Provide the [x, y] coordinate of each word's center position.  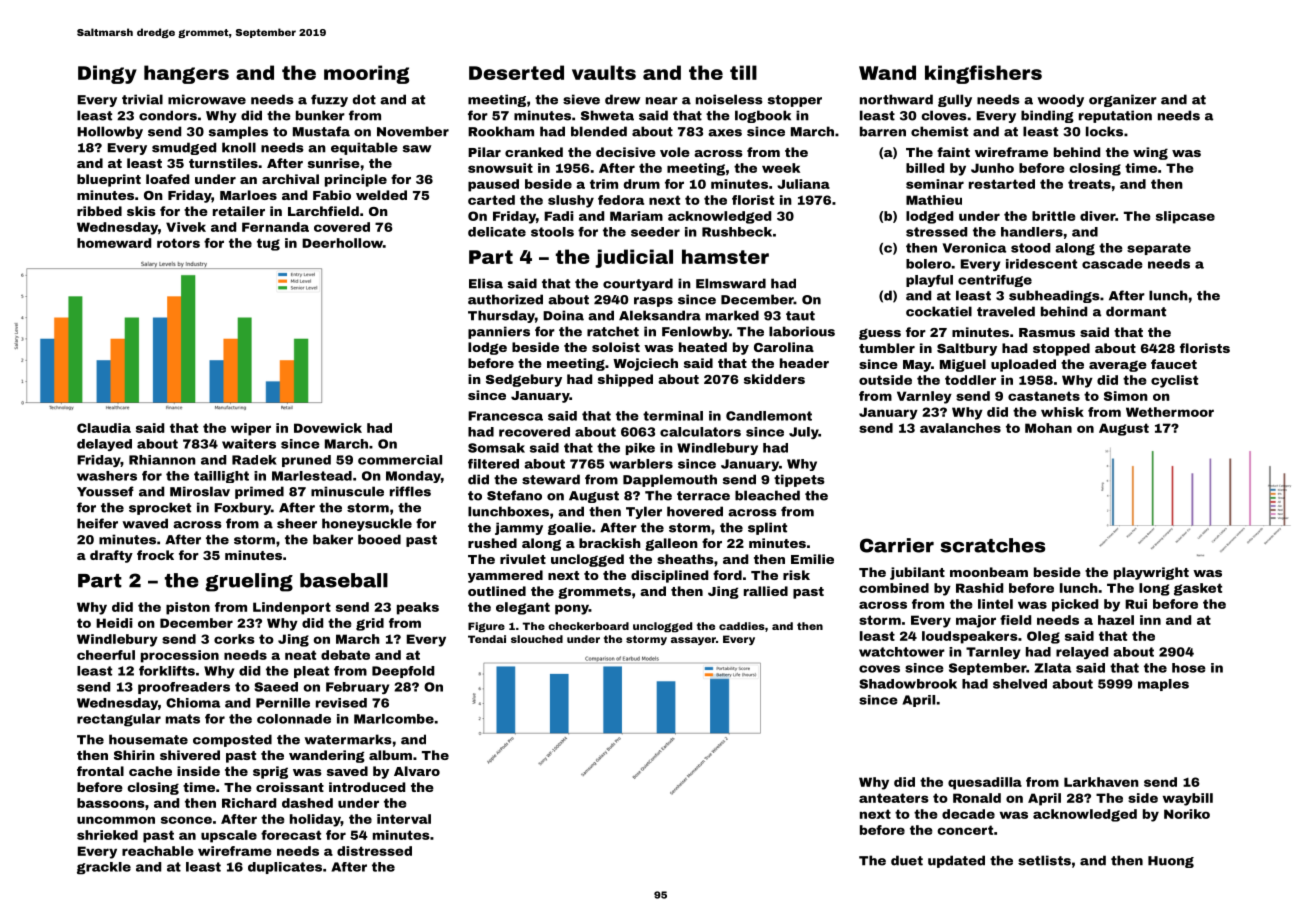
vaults [604, 72]
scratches [992, 545]
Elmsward [731, 283]
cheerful [106, 655]
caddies [742, 626]
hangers [186, 74]
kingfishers [983, 74]
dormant [1136, 311]
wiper [251, 429]
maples [1163, 685]
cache [150, 771]
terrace [703, 496]
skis [141, 211]
